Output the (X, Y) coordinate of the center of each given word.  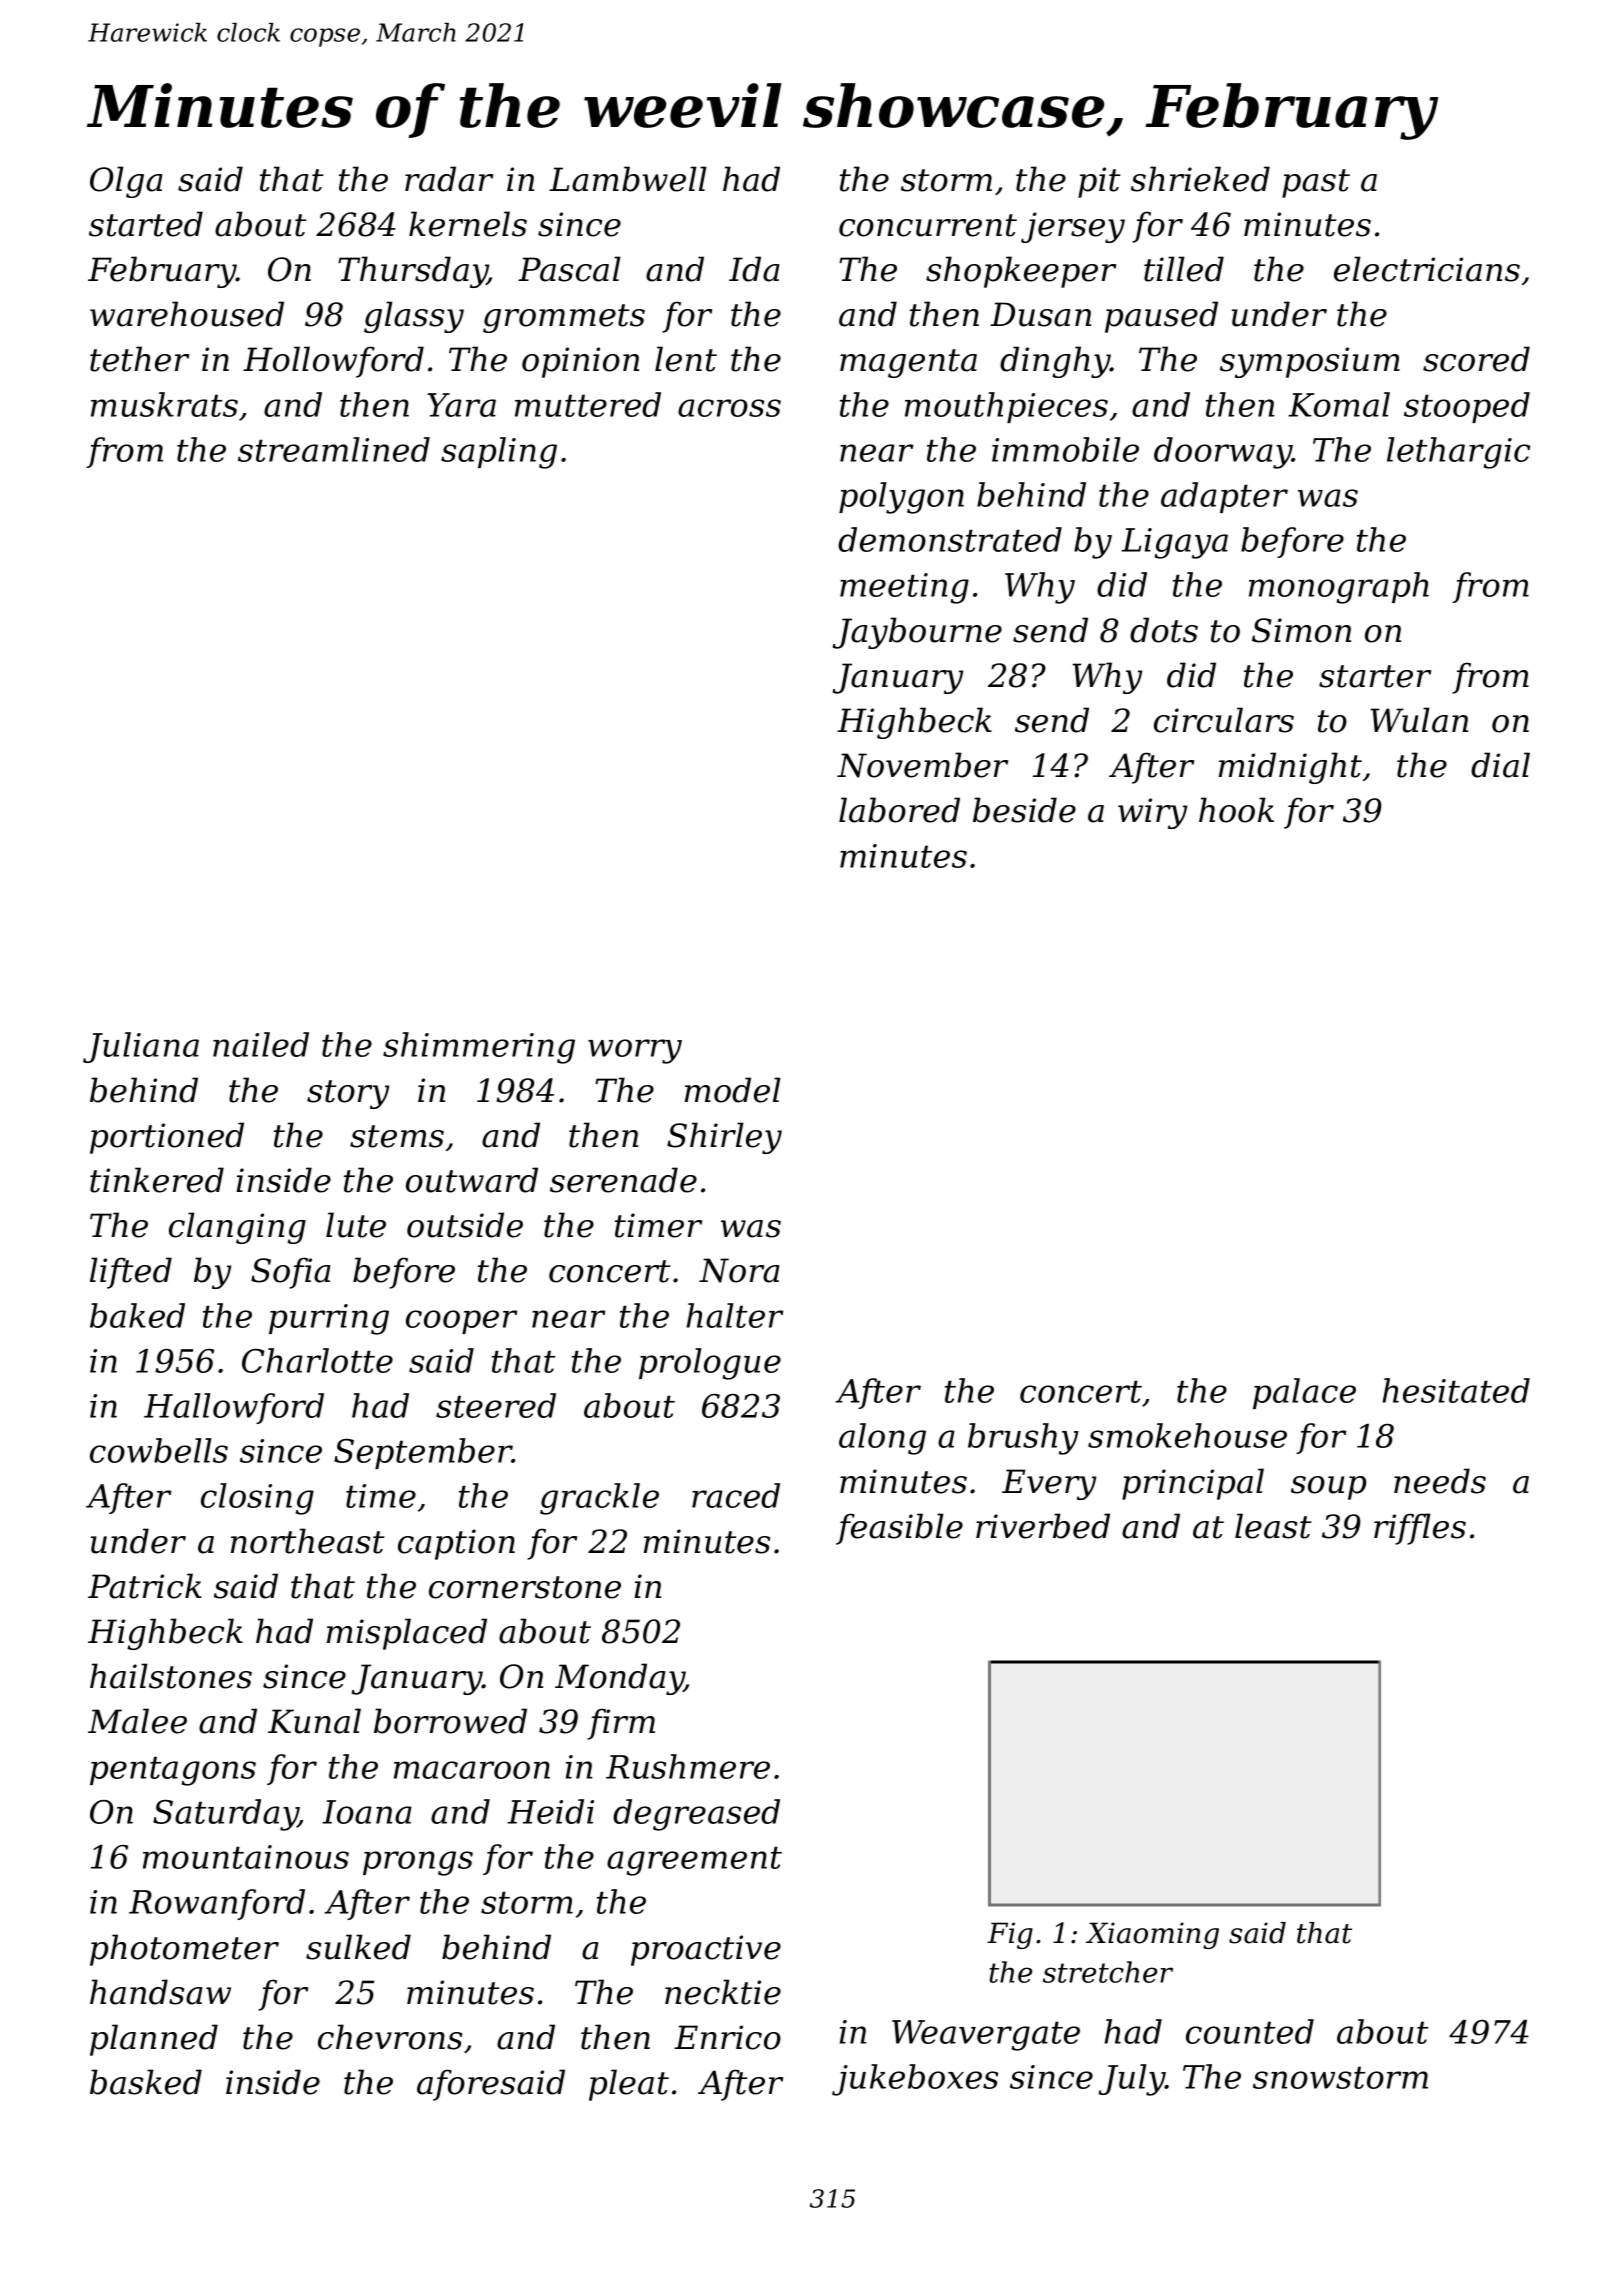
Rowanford (217, 1904)
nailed (261, 1044)
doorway (1223, 453)
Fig (1010, 1935)
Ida (754, 269)
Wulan (1419, 720)
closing (257, 1499)
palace (1304, 1393)
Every (1049, 1484)
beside (1024, 810)
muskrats (164, 404)
